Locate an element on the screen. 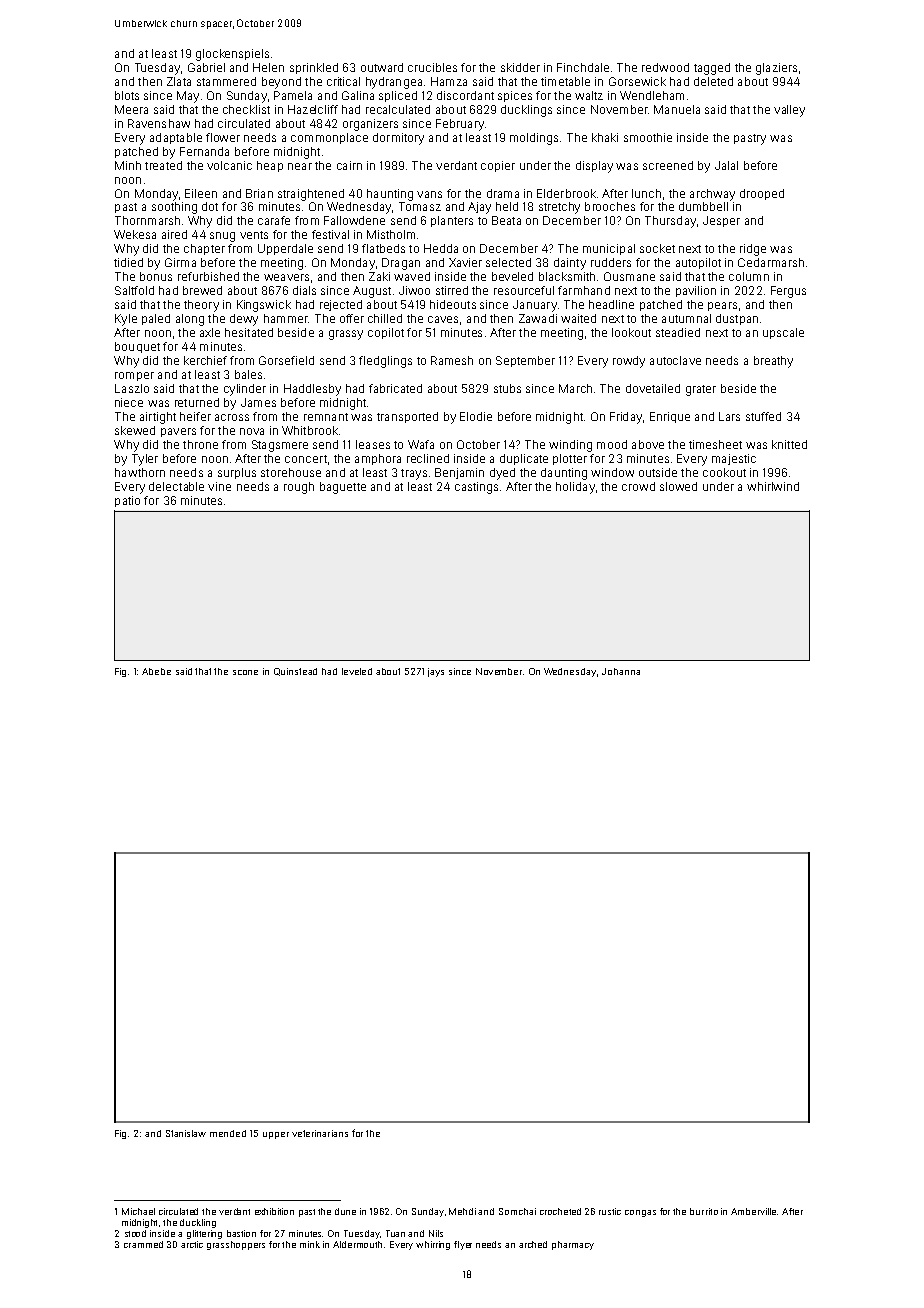 The width and height of the screenshot is (924, 1308). crammed is located at coordinates (143, 1244).
